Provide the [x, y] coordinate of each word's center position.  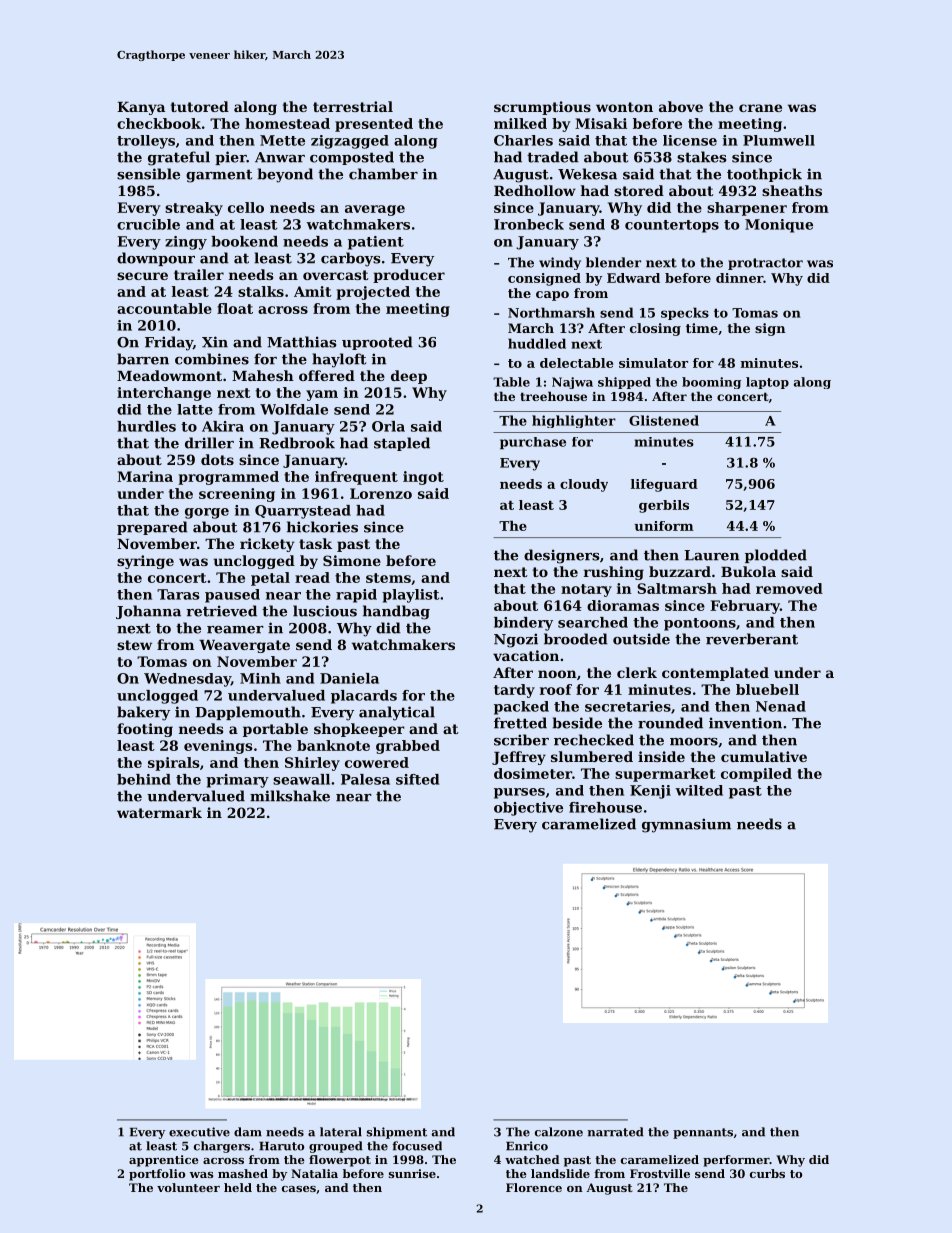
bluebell [767, 689]
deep [409, 377]
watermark [159, 812]
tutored [200, 106]
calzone [559, 1132]
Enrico [527, 1146]
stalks [261, 291]
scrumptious [542, 108]
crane [760, 108]
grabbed [408, 747]
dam [248, 1132]
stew [134, 645]
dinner [739, 278]
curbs [767, 1173]
